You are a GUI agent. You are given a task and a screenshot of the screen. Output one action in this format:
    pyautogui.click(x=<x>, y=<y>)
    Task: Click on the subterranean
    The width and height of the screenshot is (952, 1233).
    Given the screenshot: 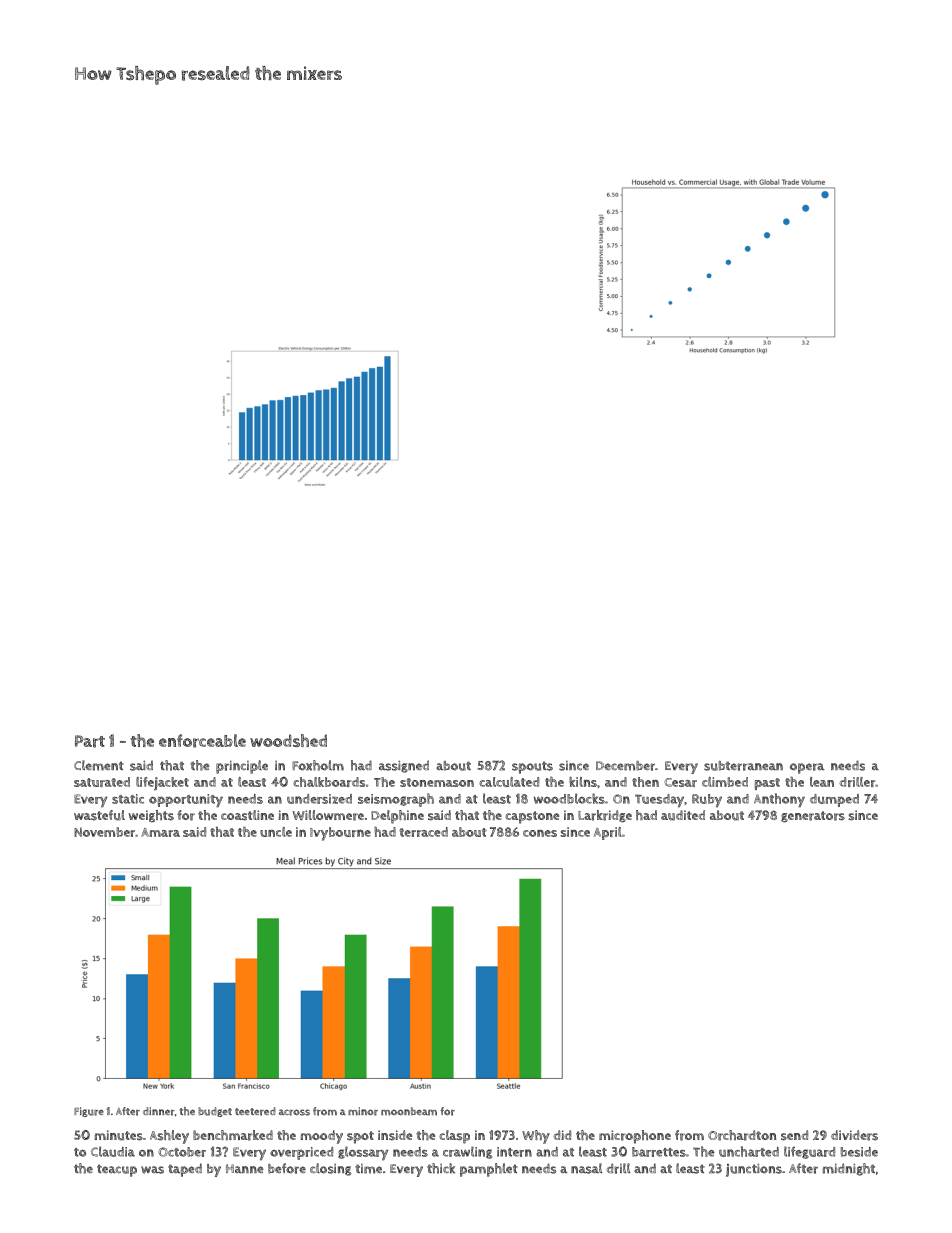 What is the action you would take?
    pyautogui.click(x=743, y=766)
